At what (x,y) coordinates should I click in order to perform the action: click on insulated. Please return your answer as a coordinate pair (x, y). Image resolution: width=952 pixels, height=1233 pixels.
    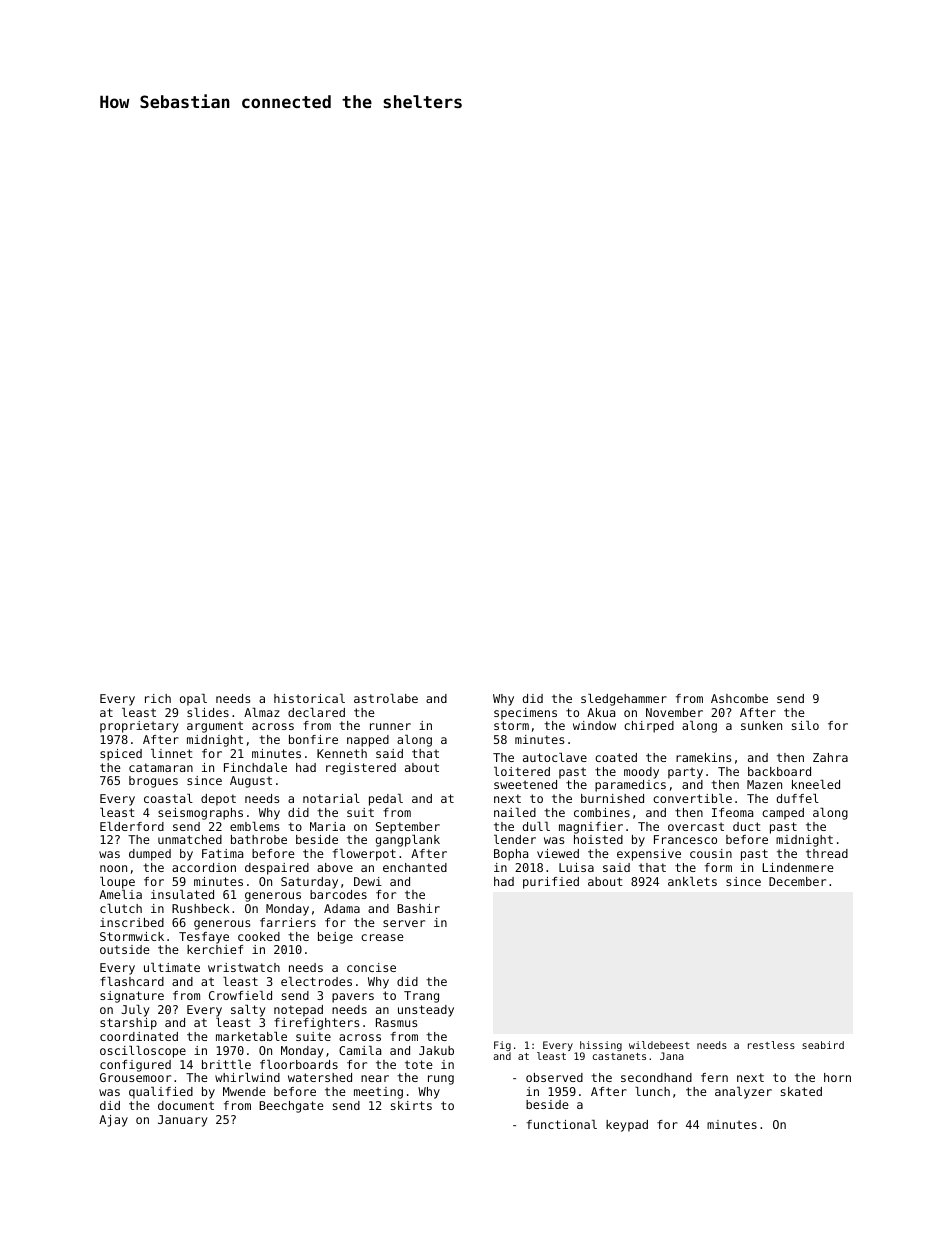
    Looking at the image, I should click on (182, 894).
